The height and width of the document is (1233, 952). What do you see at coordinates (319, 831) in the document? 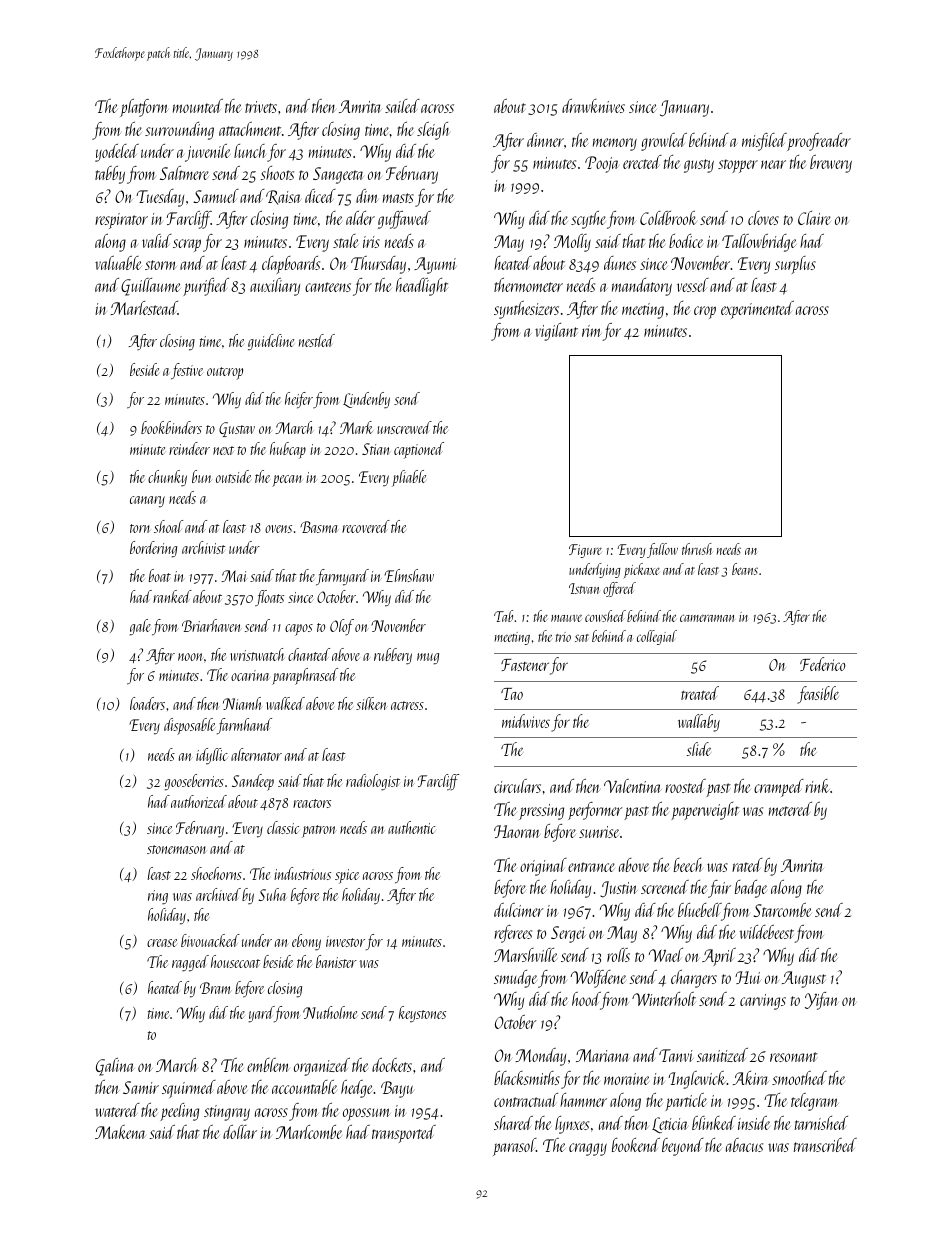
I see `patron` at bounding box center [319, 831].
